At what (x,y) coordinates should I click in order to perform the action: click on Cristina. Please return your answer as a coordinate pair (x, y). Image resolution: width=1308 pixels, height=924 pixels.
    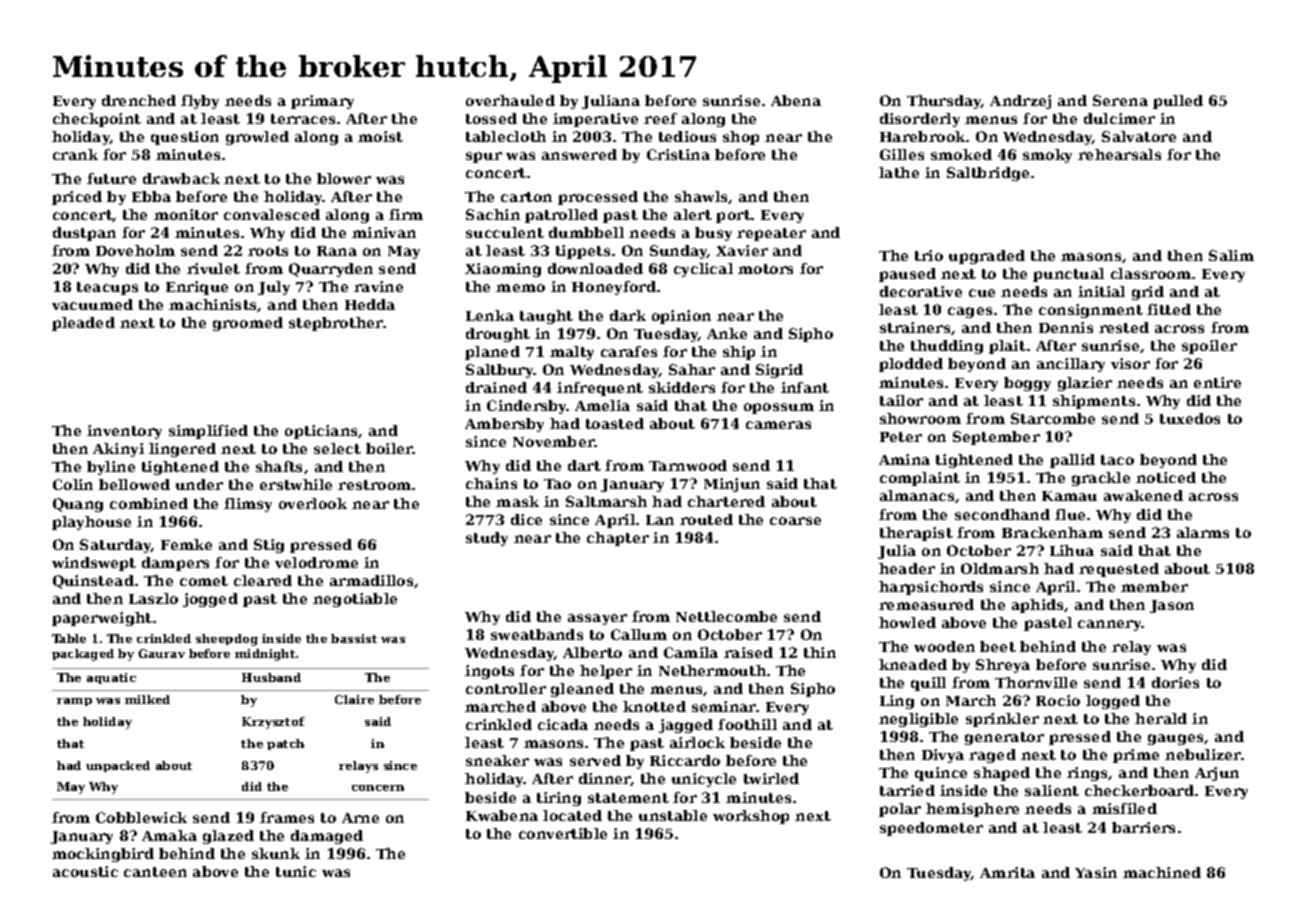
    Looking at the image, I should click on (678, 154).
